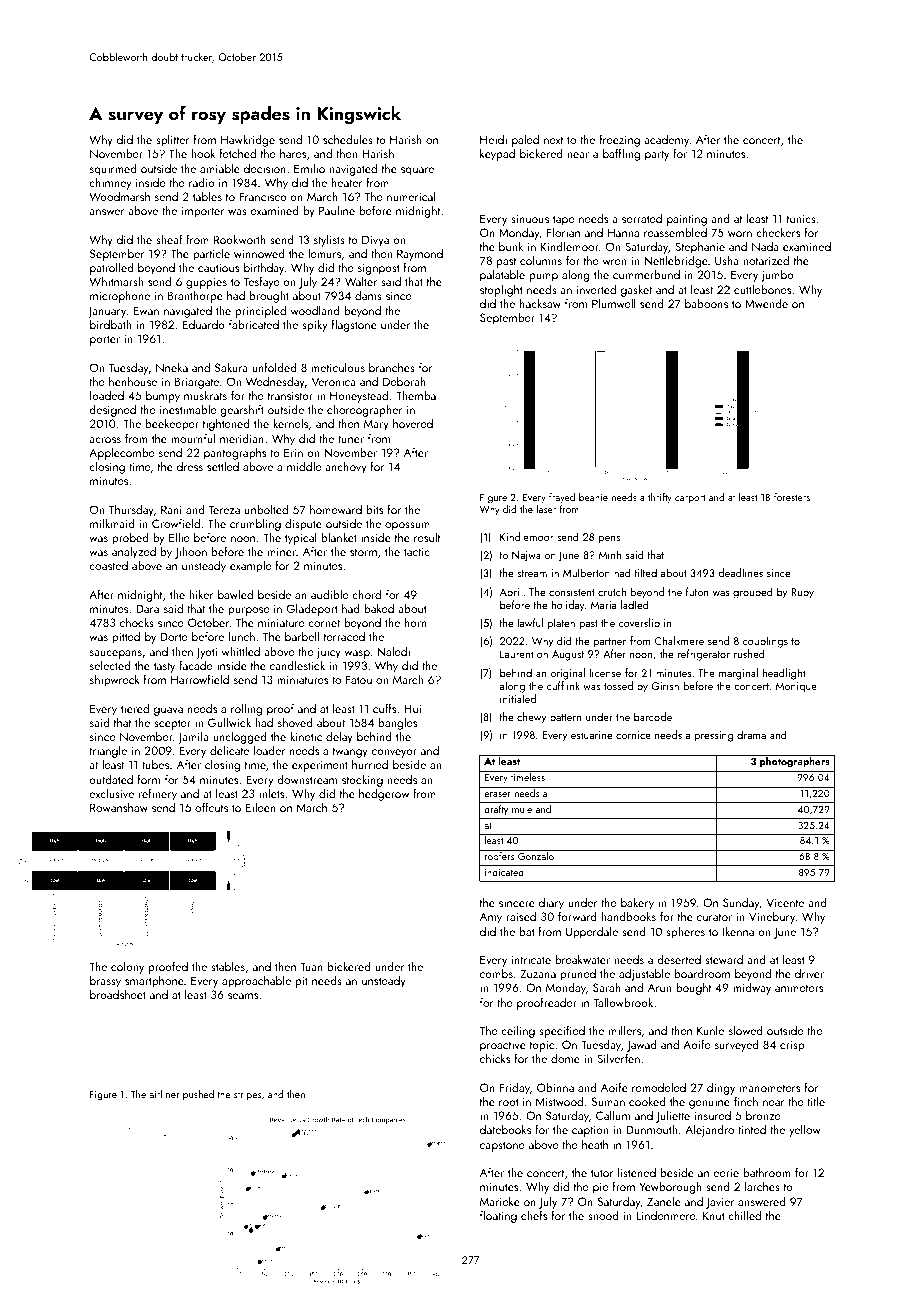  Describe the element at coordinates (247, 1095) in the image. I see `stripes` at that location.
